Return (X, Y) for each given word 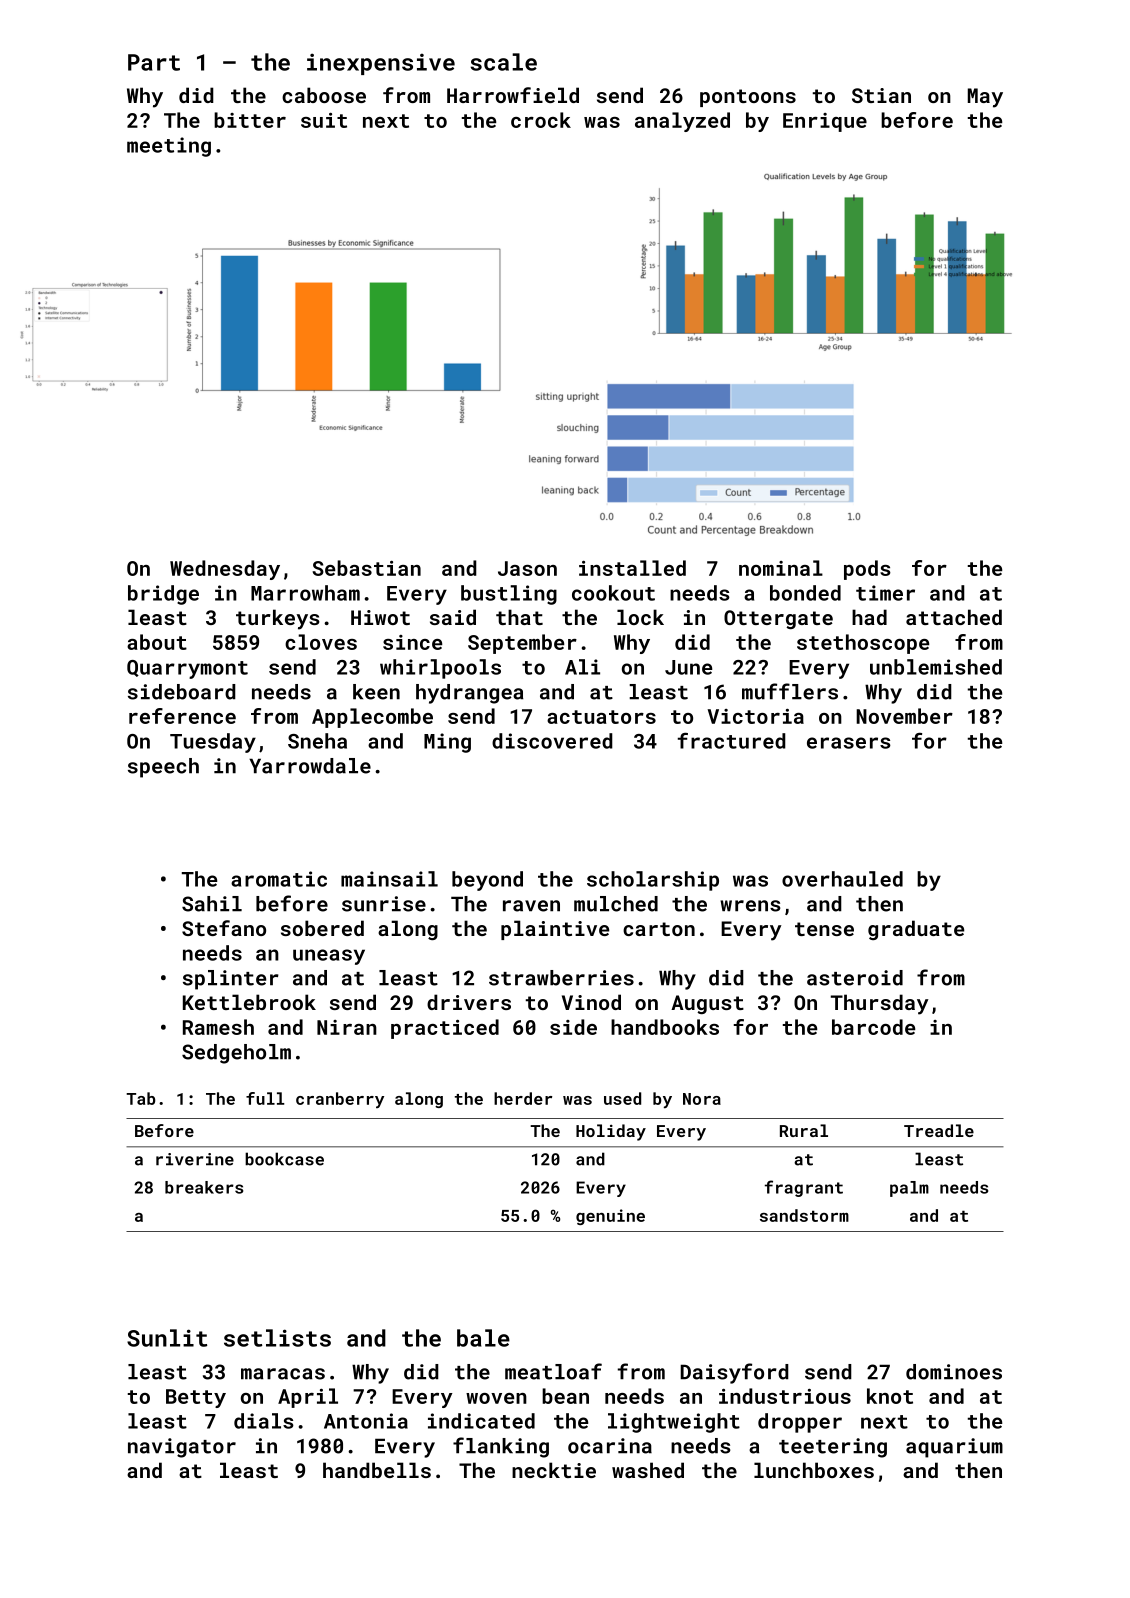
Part (154, 62)
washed (648, 1470)
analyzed (682, 122)
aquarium (954, 1448)
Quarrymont (187, 669)
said (453, 617)
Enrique (825, 122)
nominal (781, 568)
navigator (182, 1448)
